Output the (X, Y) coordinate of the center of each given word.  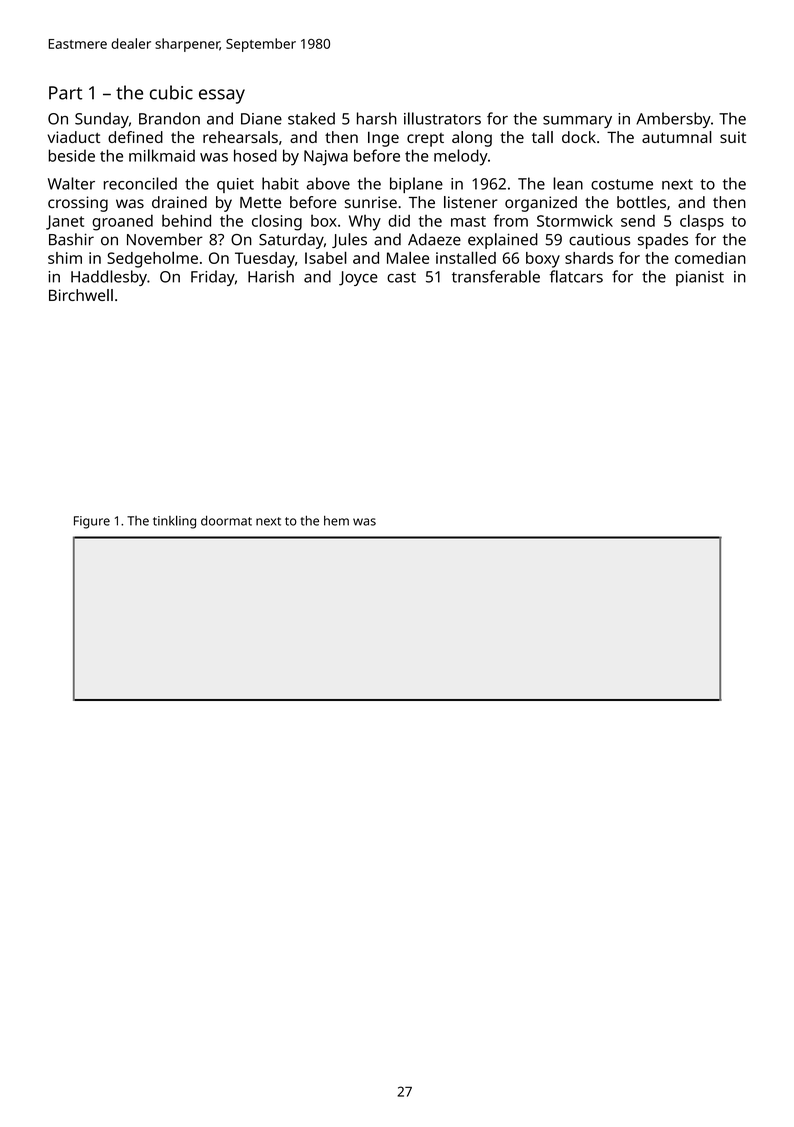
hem (336, 521)
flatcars (576, 276)
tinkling (174, 522)
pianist (700, 278)
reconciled (140, 183)
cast (401, 277)
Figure (92, 522)
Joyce (358, 278)
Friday (213, 278)
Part (65, 93)
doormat (226, 521)
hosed (255, 155)
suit (733, 137)
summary (577, 122)
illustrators (442, 118)
